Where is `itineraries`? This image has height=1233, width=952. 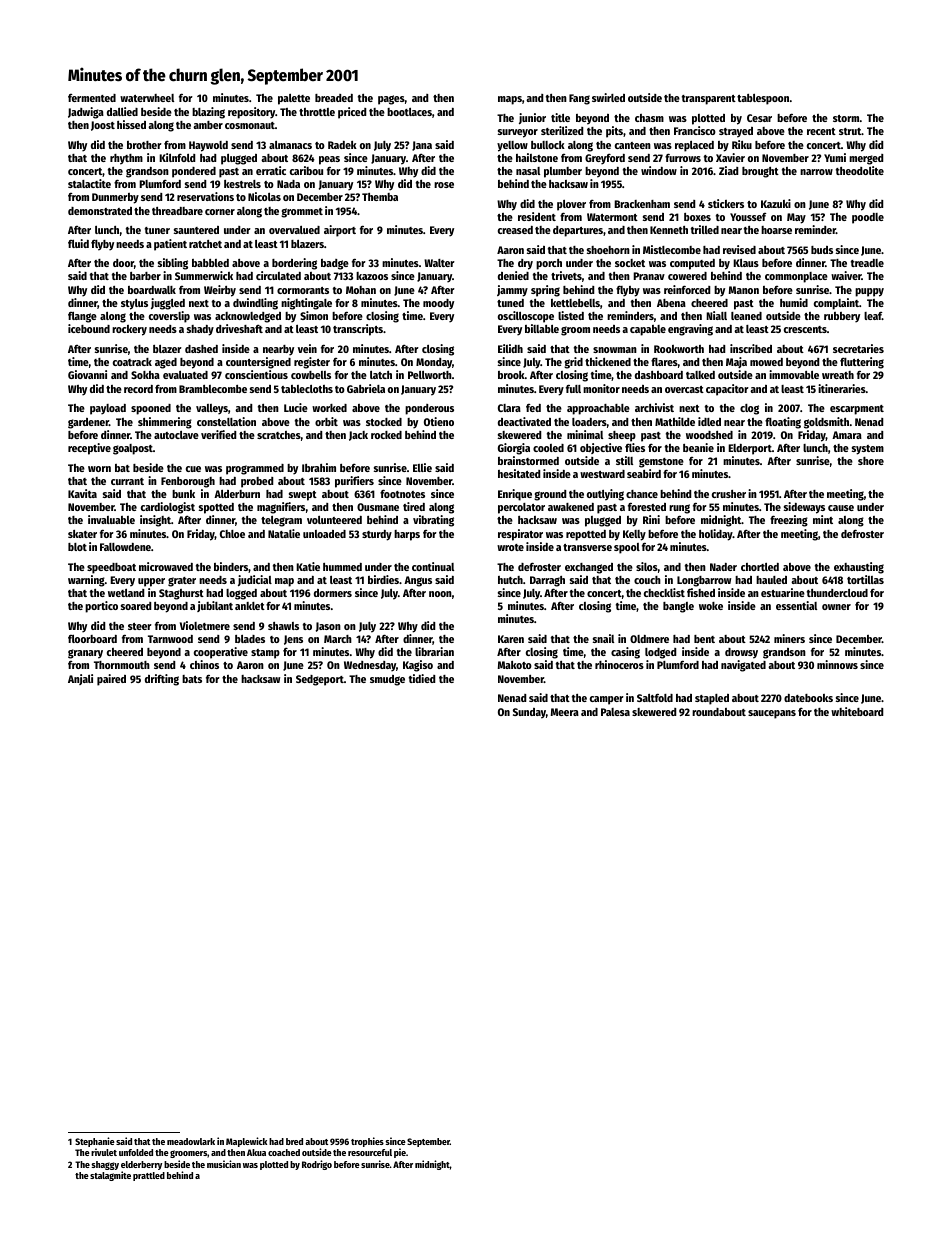
itineraries is located at coordinates (842, 388).
